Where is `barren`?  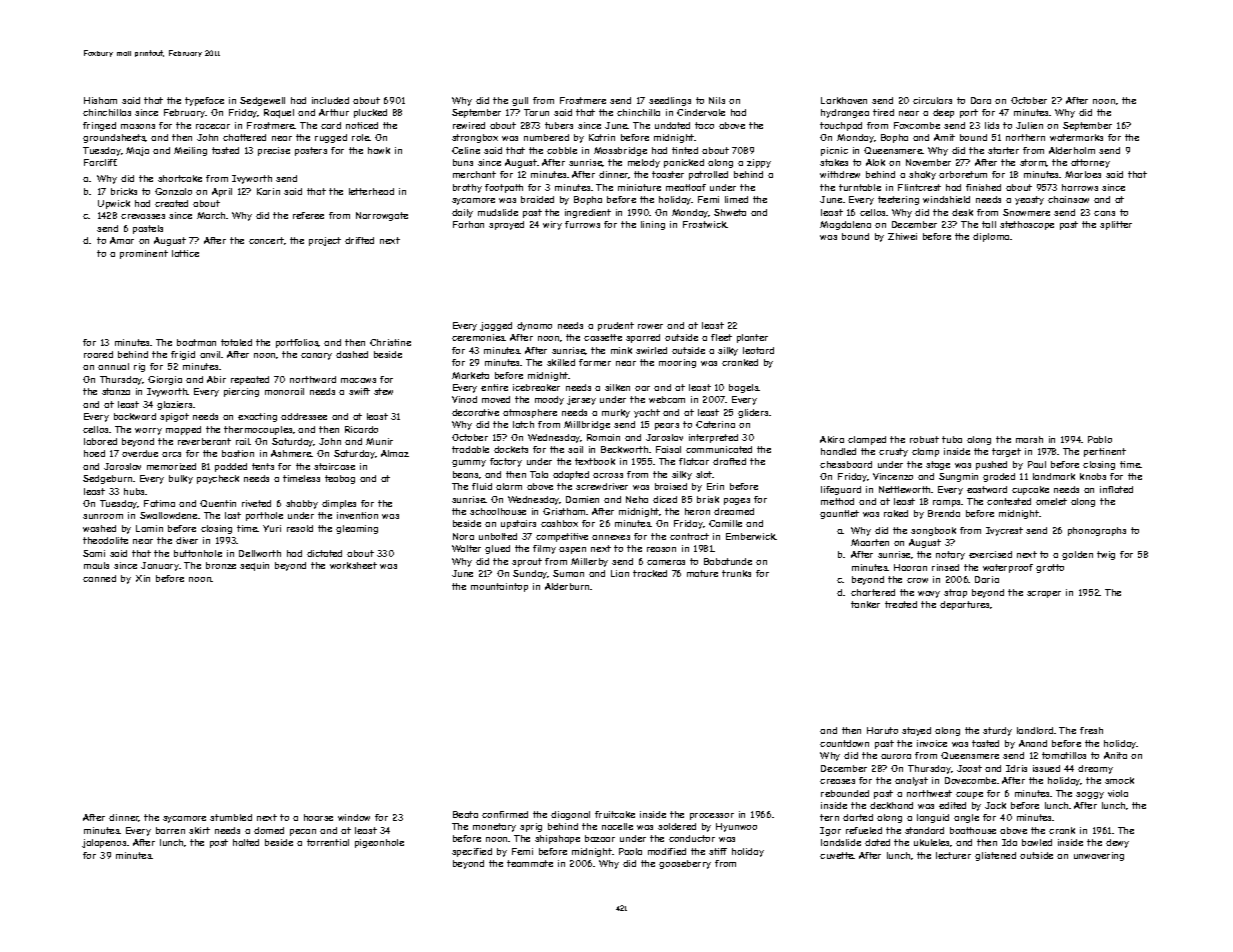
barren is located at coordinates (170, 830).
